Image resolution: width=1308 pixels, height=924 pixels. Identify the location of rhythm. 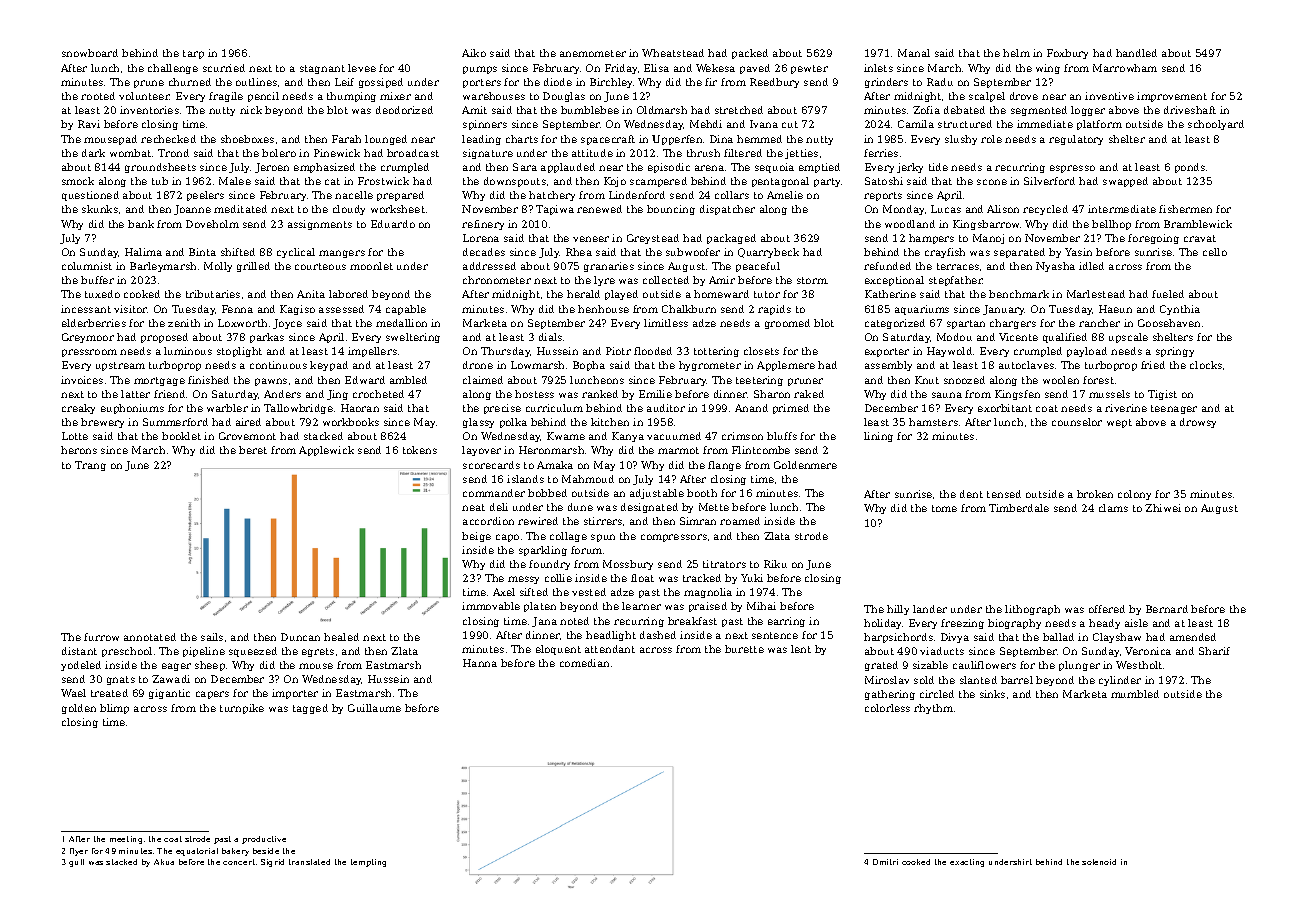
(933, 709).
